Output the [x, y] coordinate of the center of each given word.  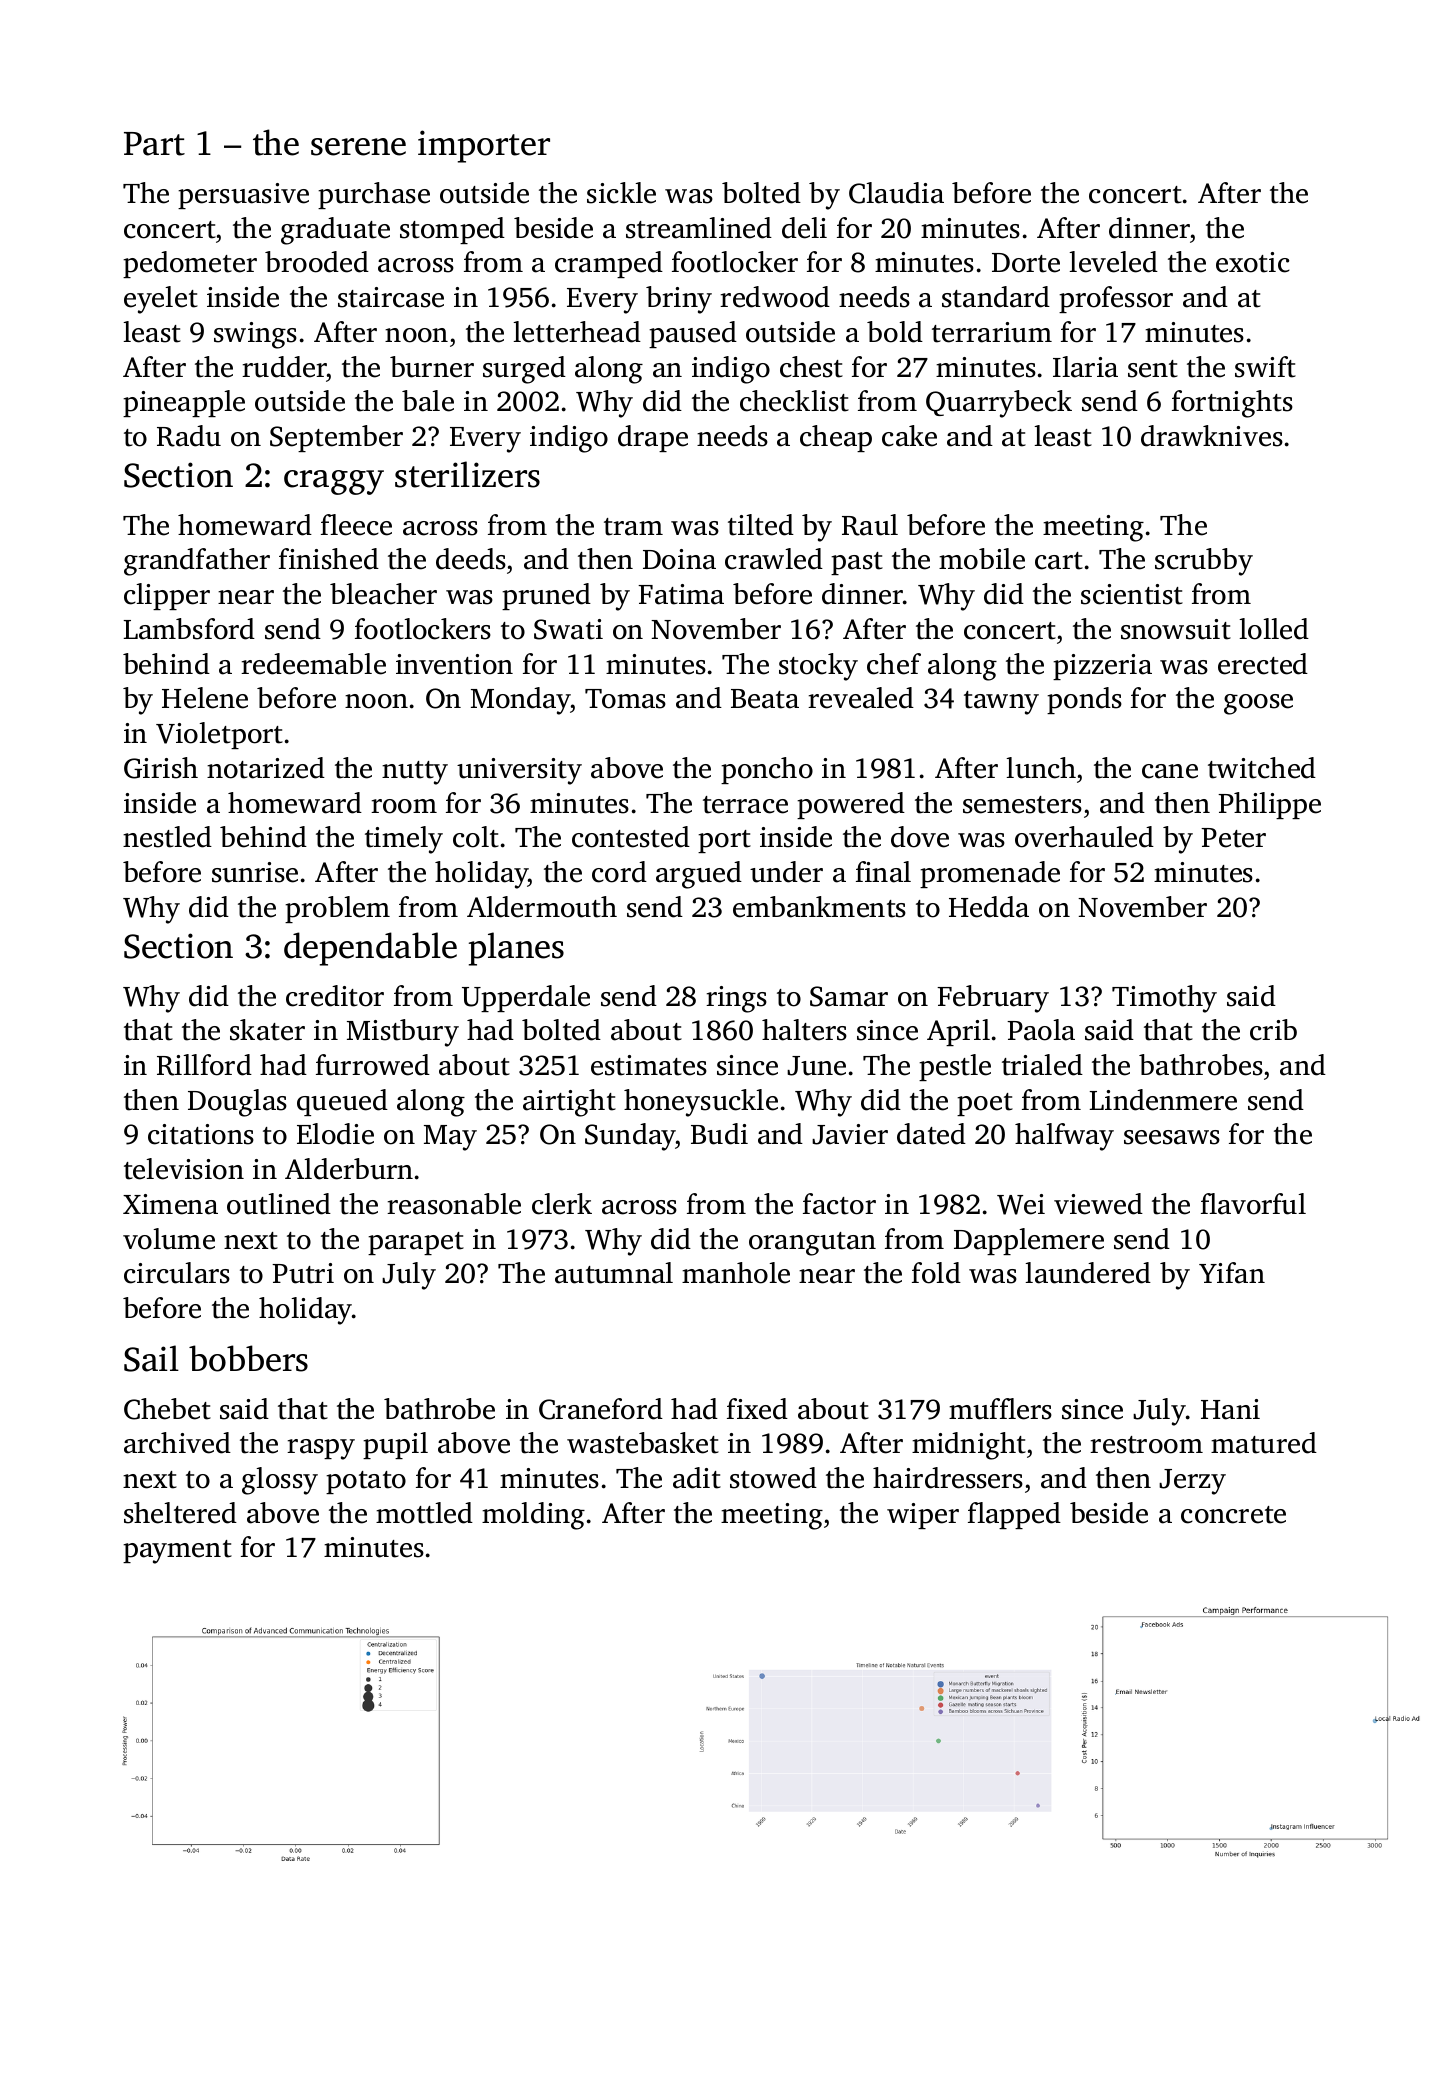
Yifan [1232, 1273]
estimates [649, 1065]
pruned [546, 596]
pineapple [184, 403]
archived [177, 1443]
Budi [719, 1134]
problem [337, 909]
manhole [736, 1273]
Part [154, 144]
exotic [1253, 262]
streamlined [699, 228]
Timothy [1164, 999]
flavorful [1253, 1204]
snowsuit [1176, 629]
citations [201, 1134]
